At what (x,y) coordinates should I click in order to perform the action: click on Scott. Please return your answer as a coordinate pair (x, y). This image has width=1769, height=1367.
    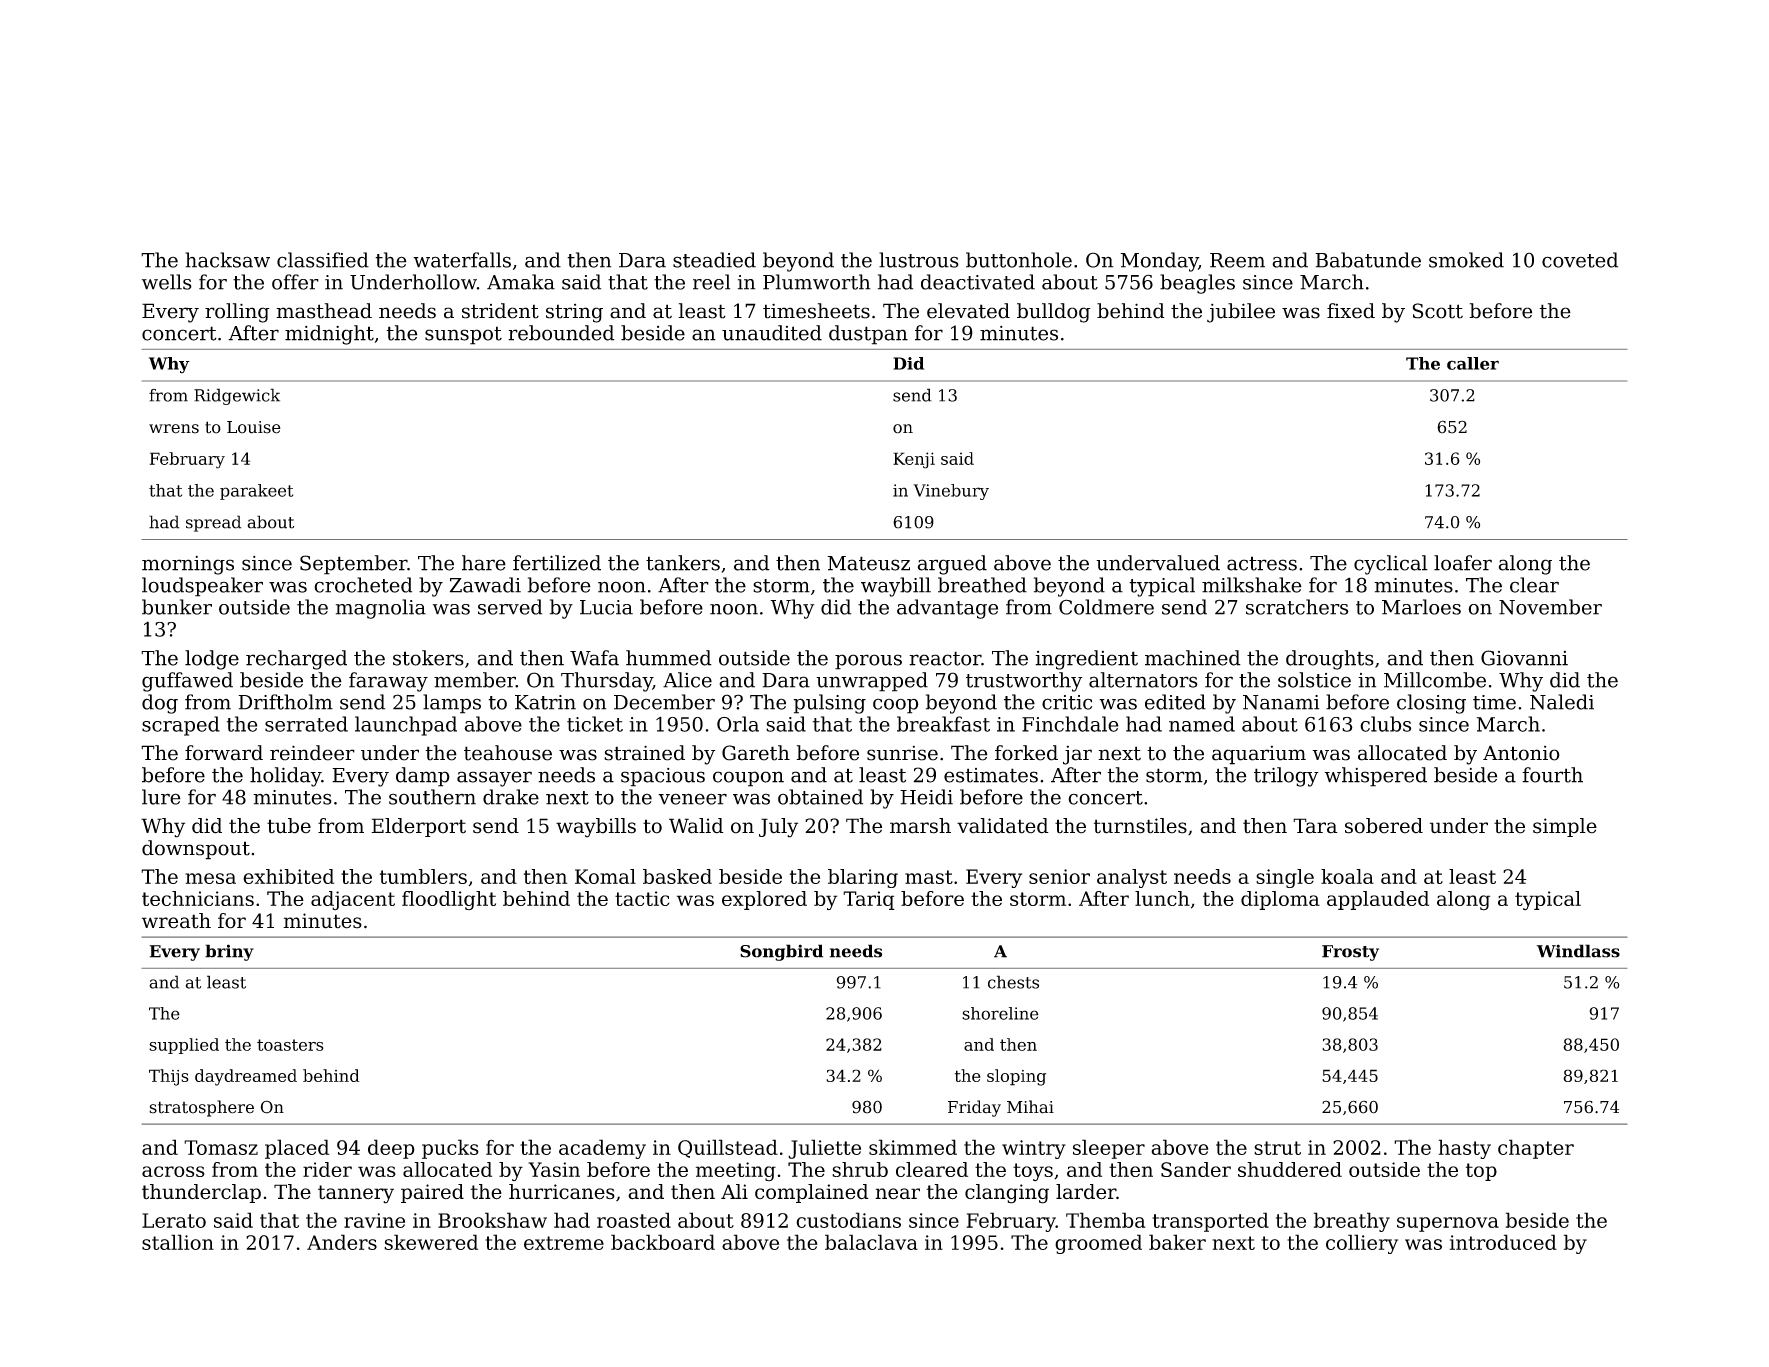
    Looking at the image, I should click on (1437, 311).
